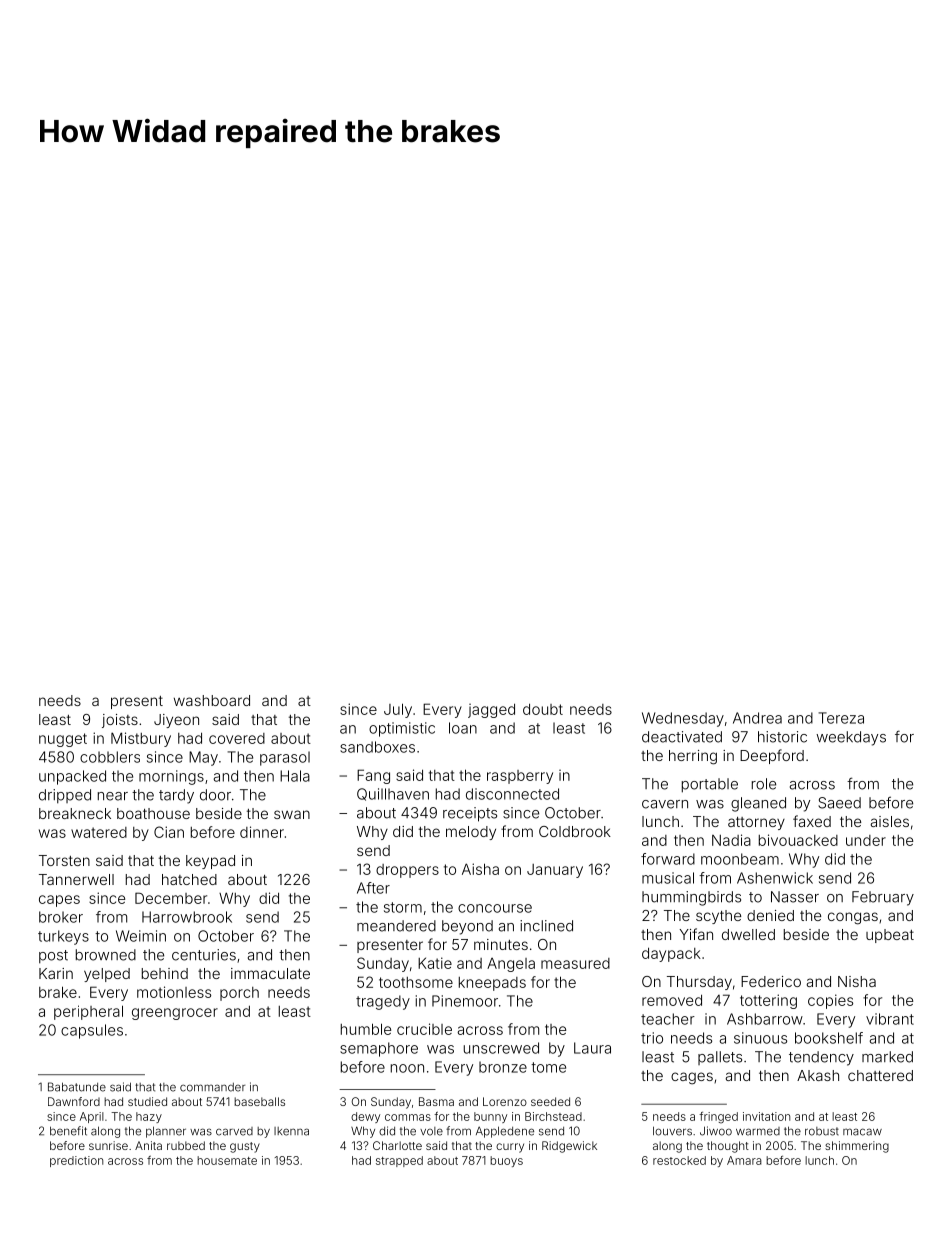 The width and height of the page is (952, 1233). Describe the element at coordinates (212, 700) in the page. I see `washboard` at that location.
